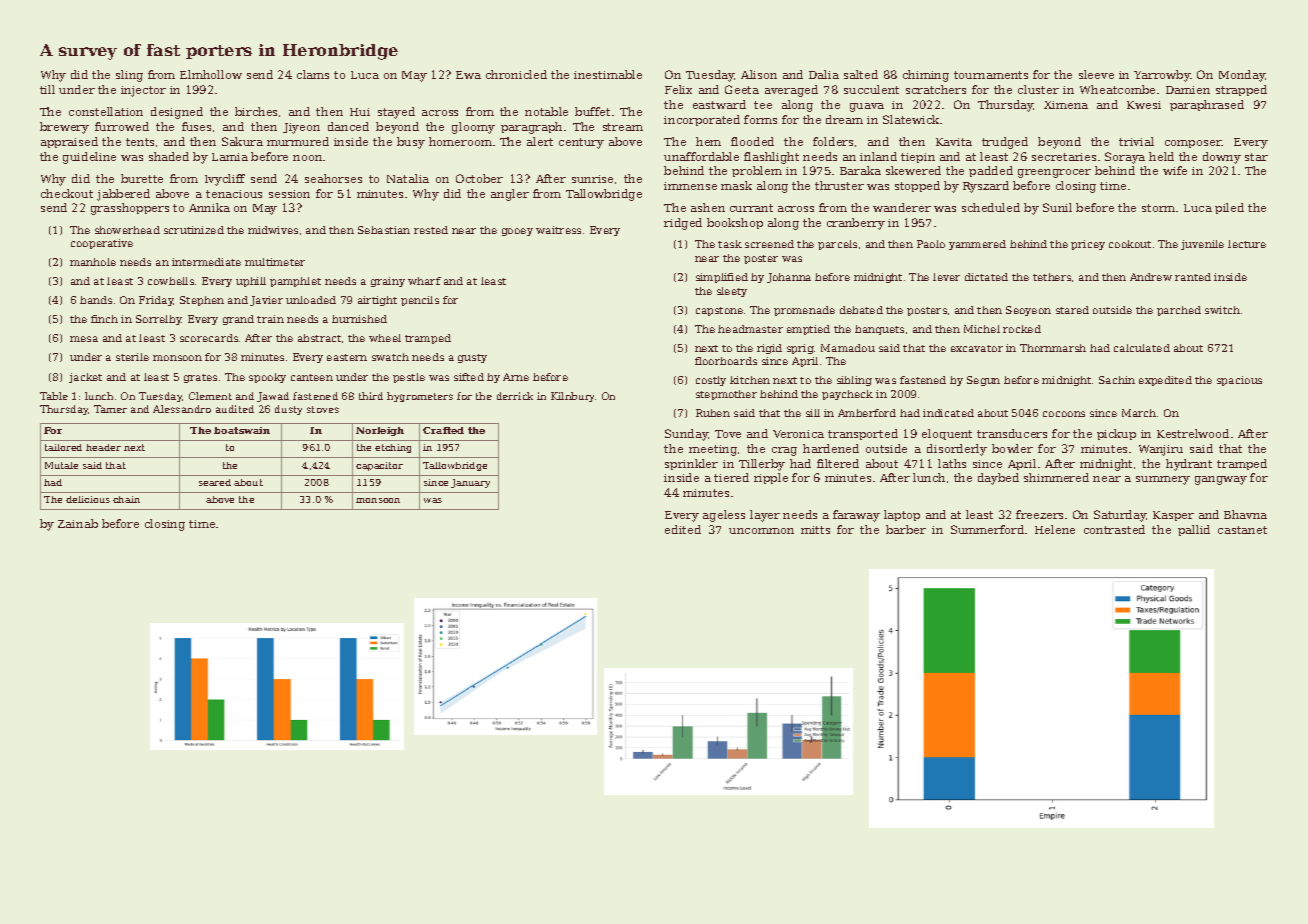  I want to click on paycheck, so click(847, 395).
